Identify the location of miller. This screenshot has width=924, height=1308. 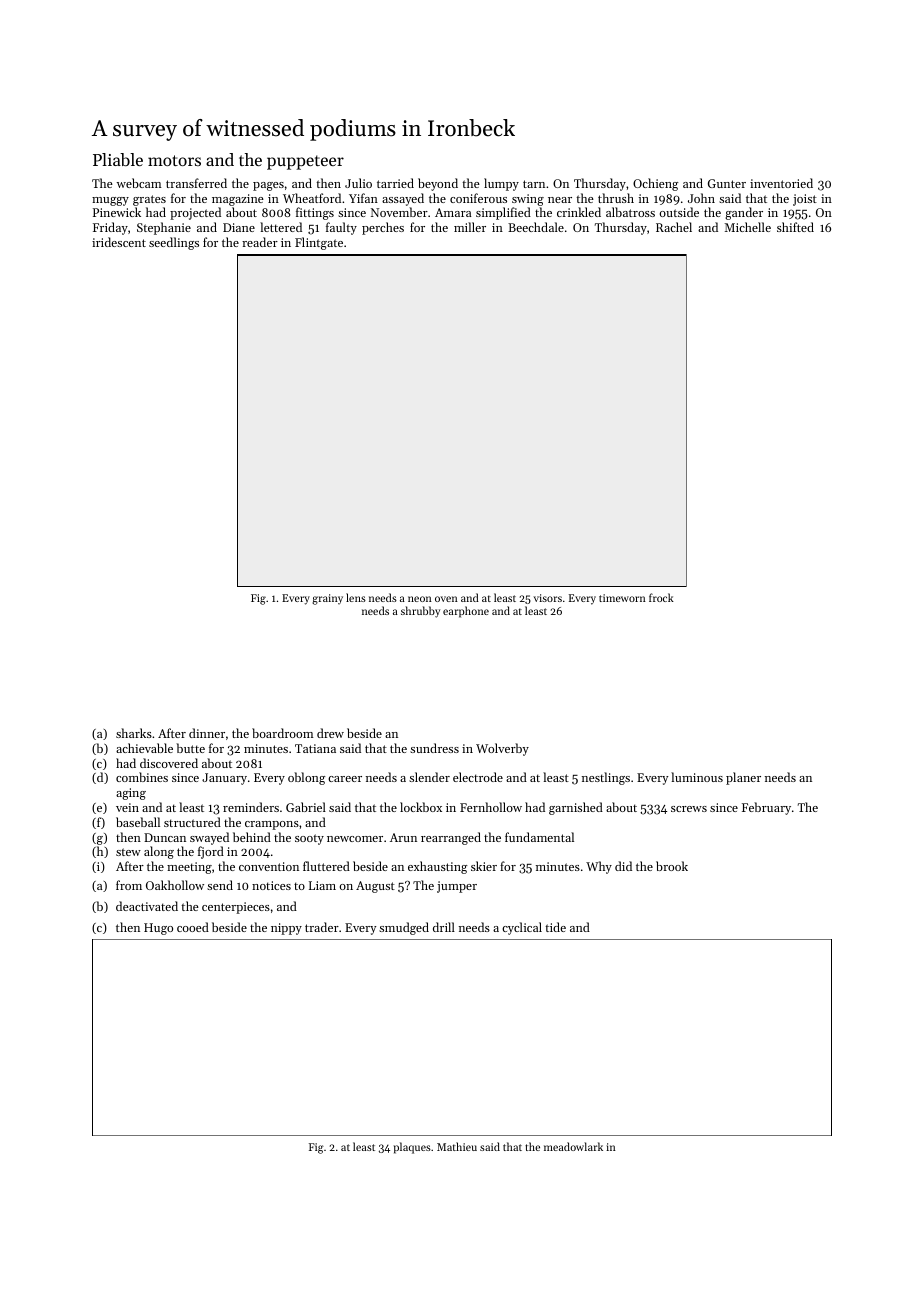
(470, 227).
